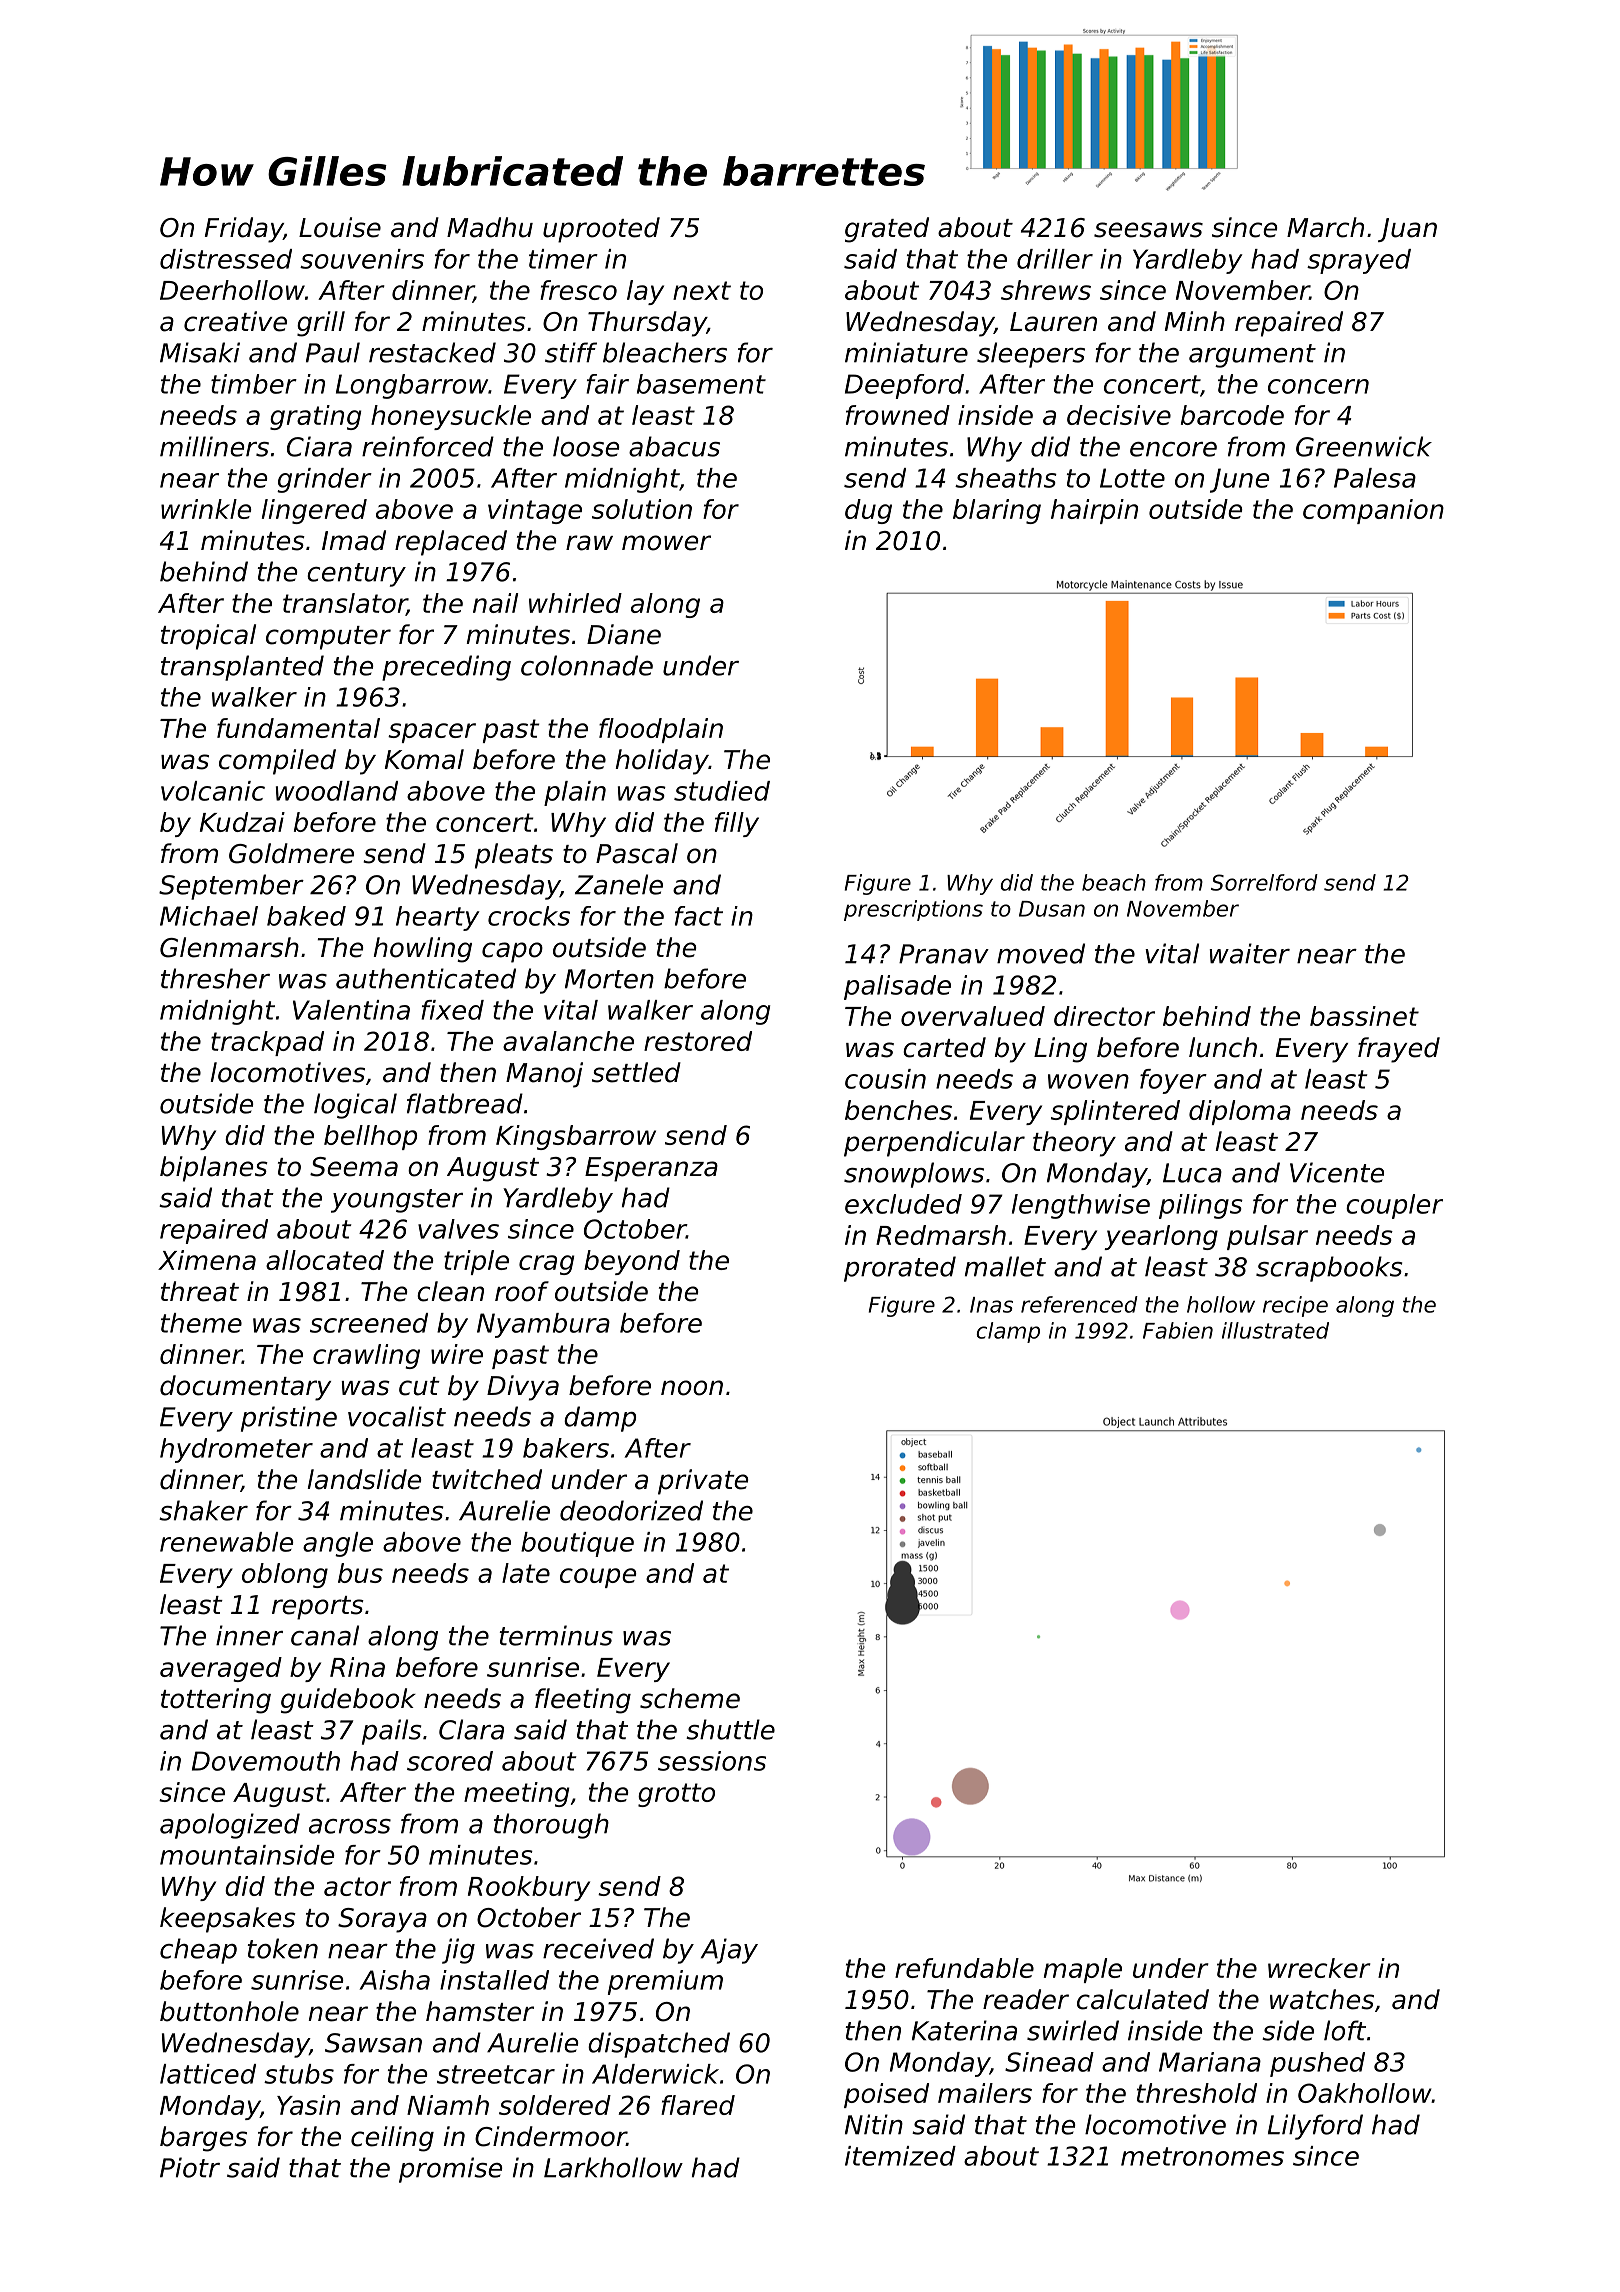 The height and width of the page is (2292, 1620). I want to click on hairpin, so click(1094, 511).
